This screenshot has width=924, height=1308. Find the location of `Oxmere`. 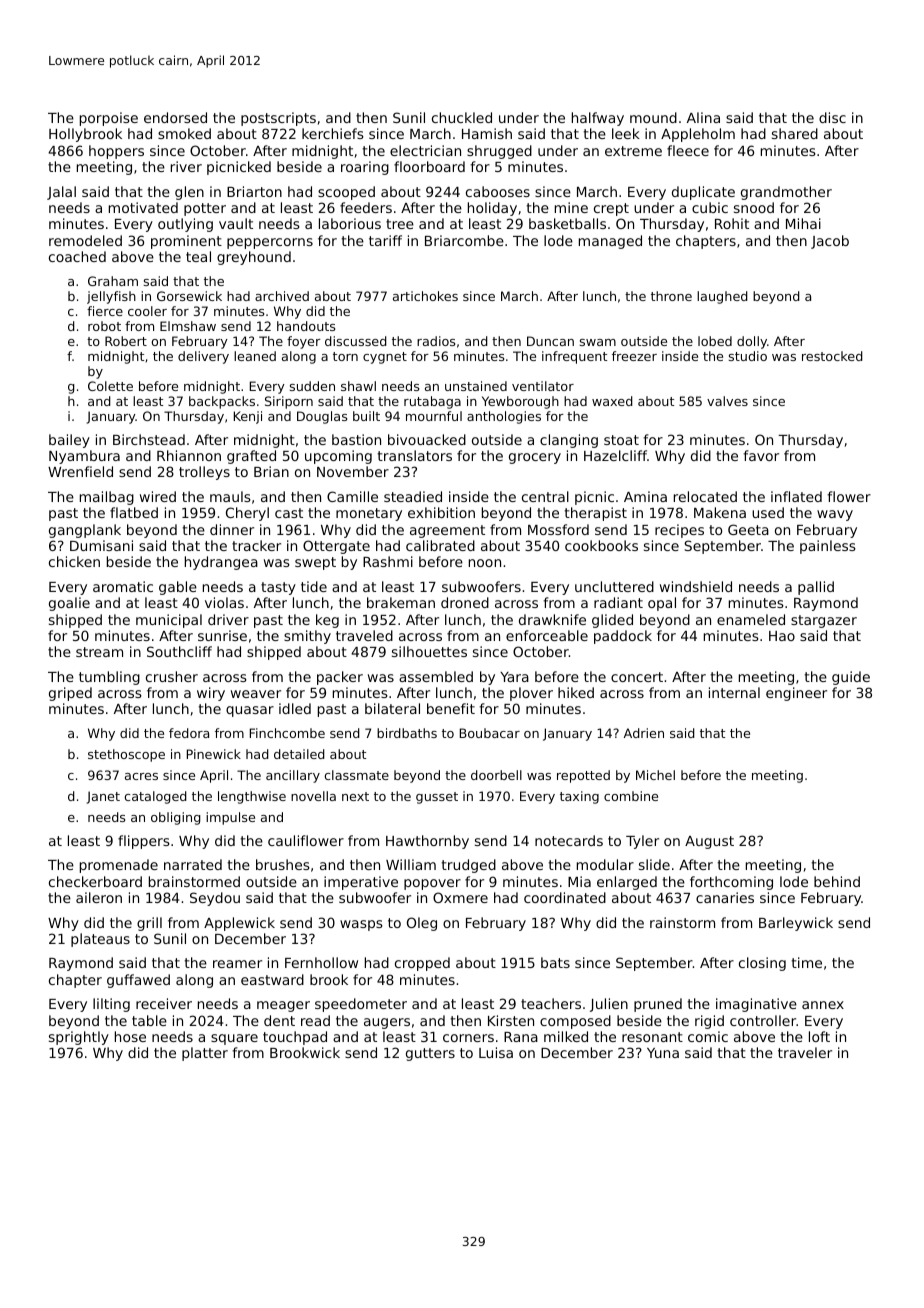

Oxmere is located at coordinates (460, 897).
